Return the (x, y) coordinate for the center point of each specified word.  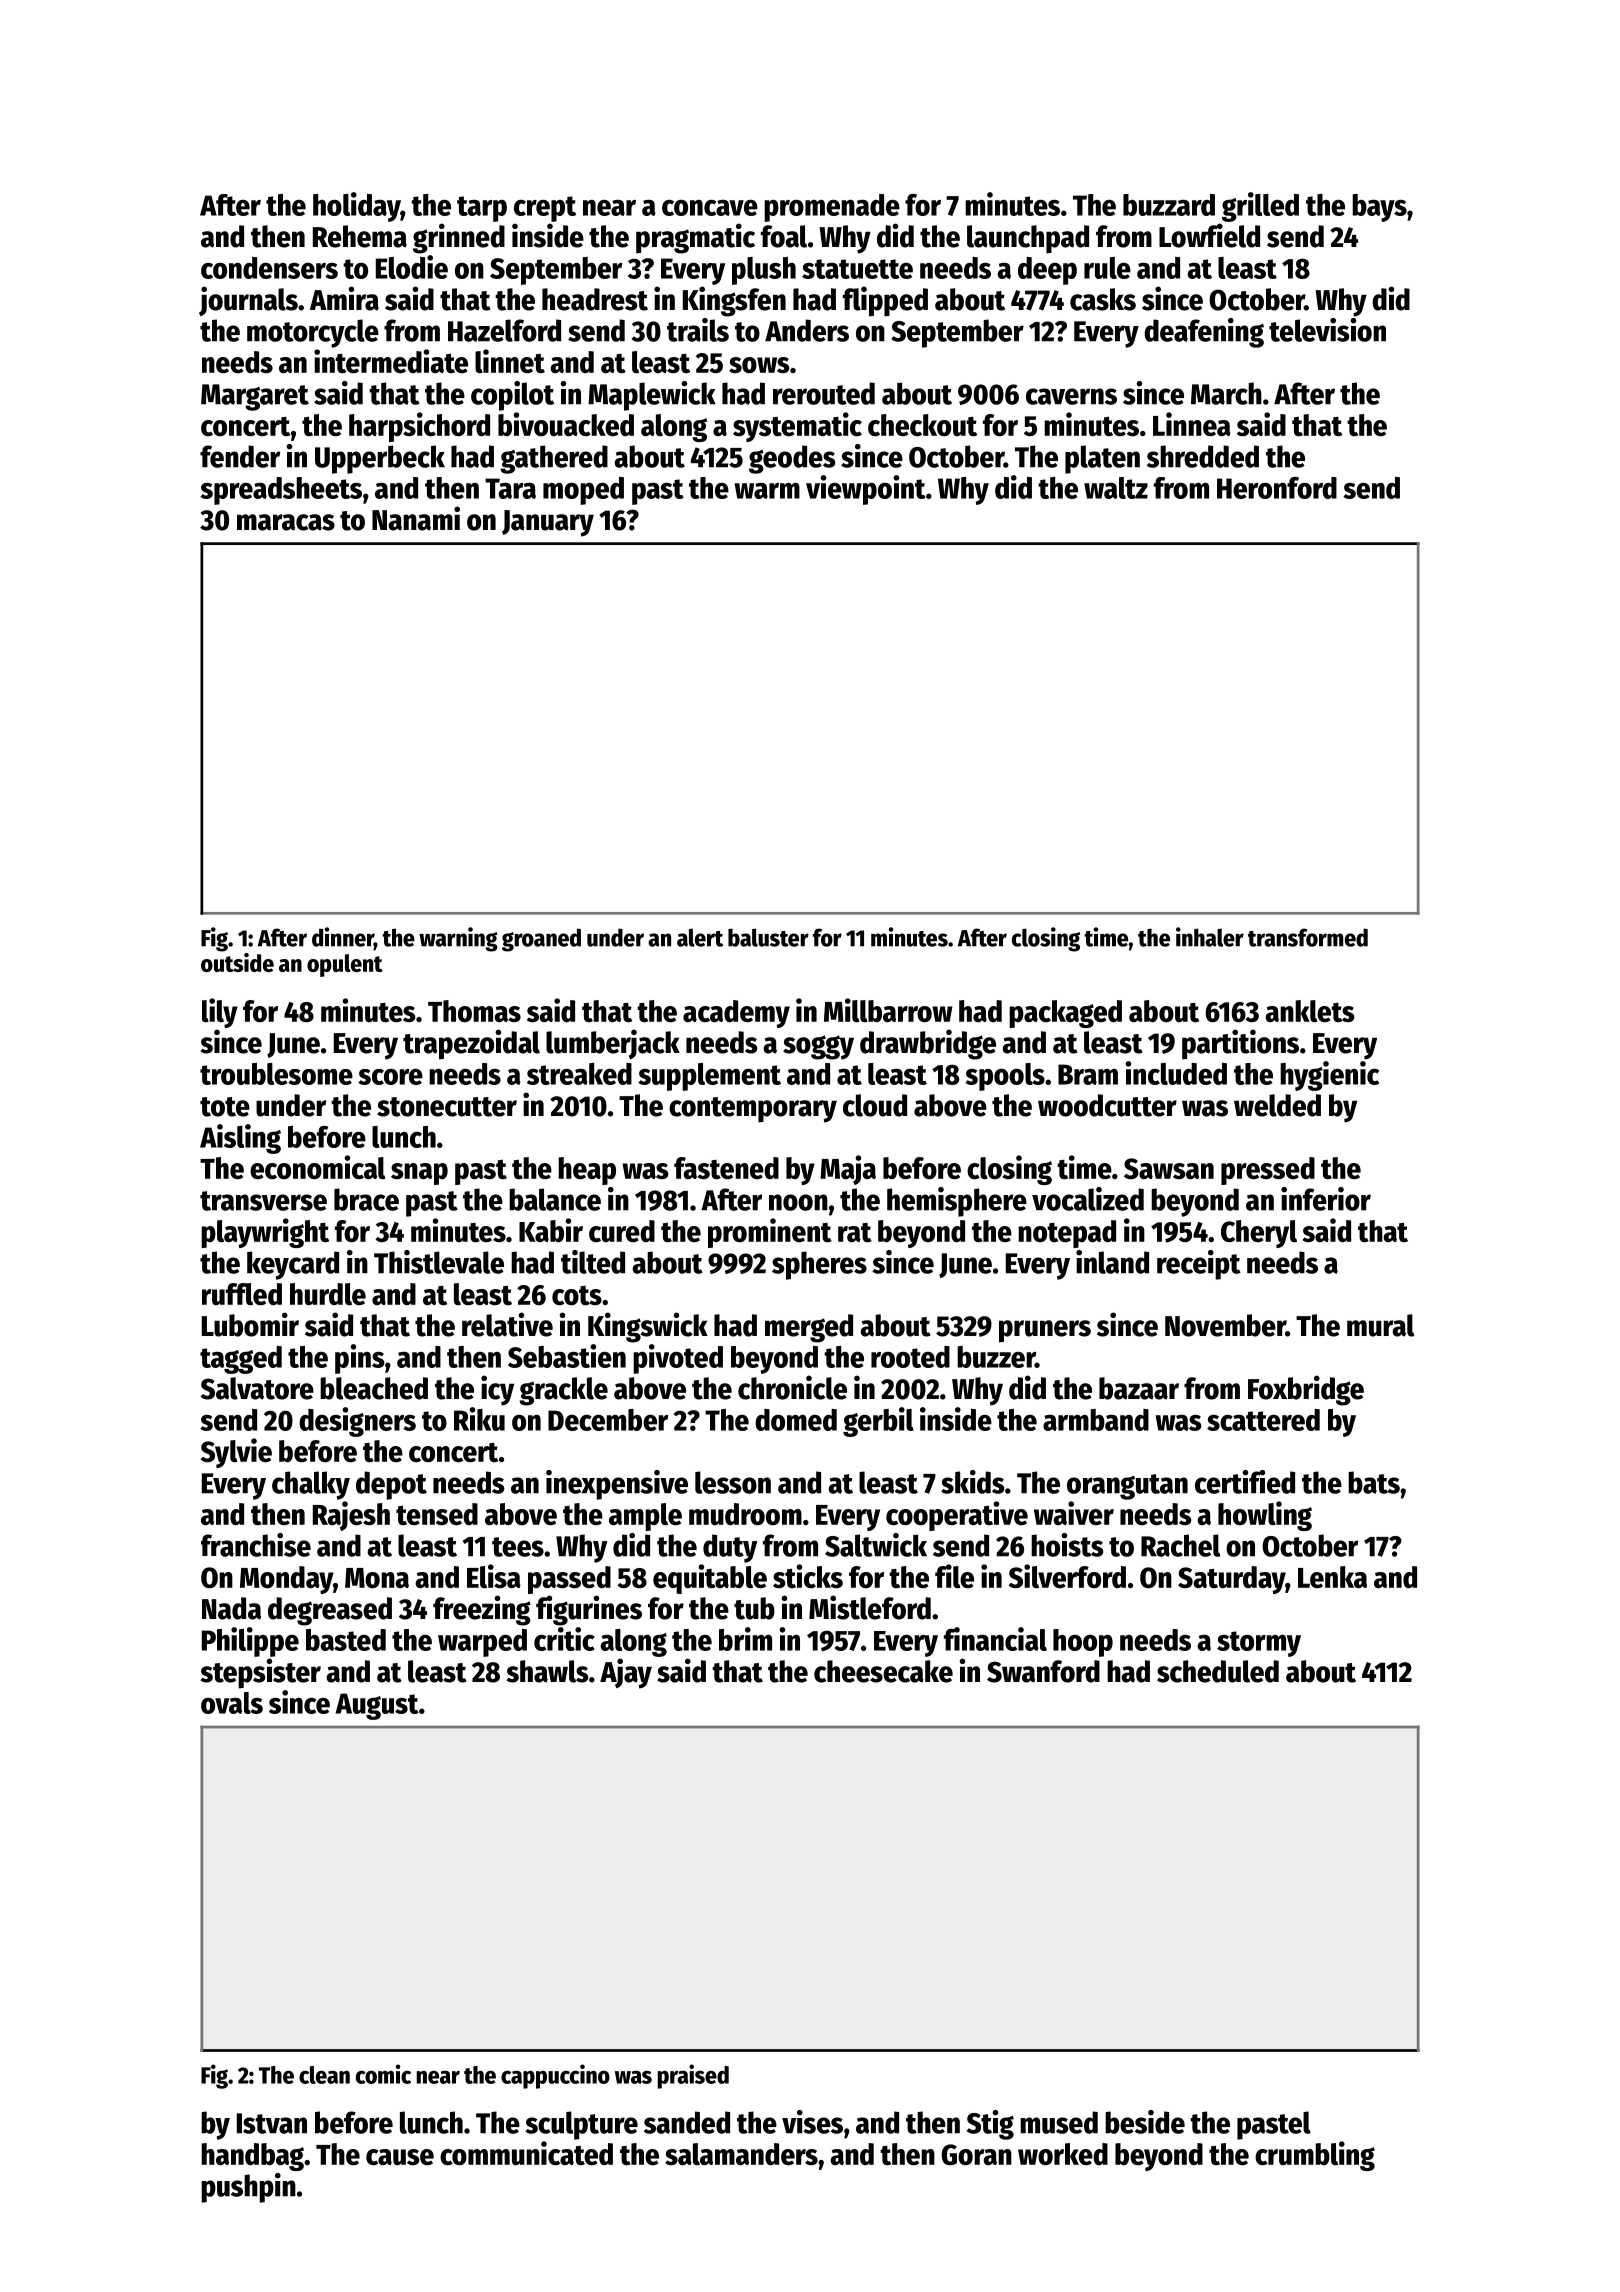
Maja (848, 1170)
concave (710, 208)
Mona (377, 1578)
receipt (1199, 1265)
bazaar (1139, 1388)
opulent (345, 965)
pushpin (248, 2188)
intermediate (391, 361)
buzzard (1169, 205)
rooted (910, 1357)
